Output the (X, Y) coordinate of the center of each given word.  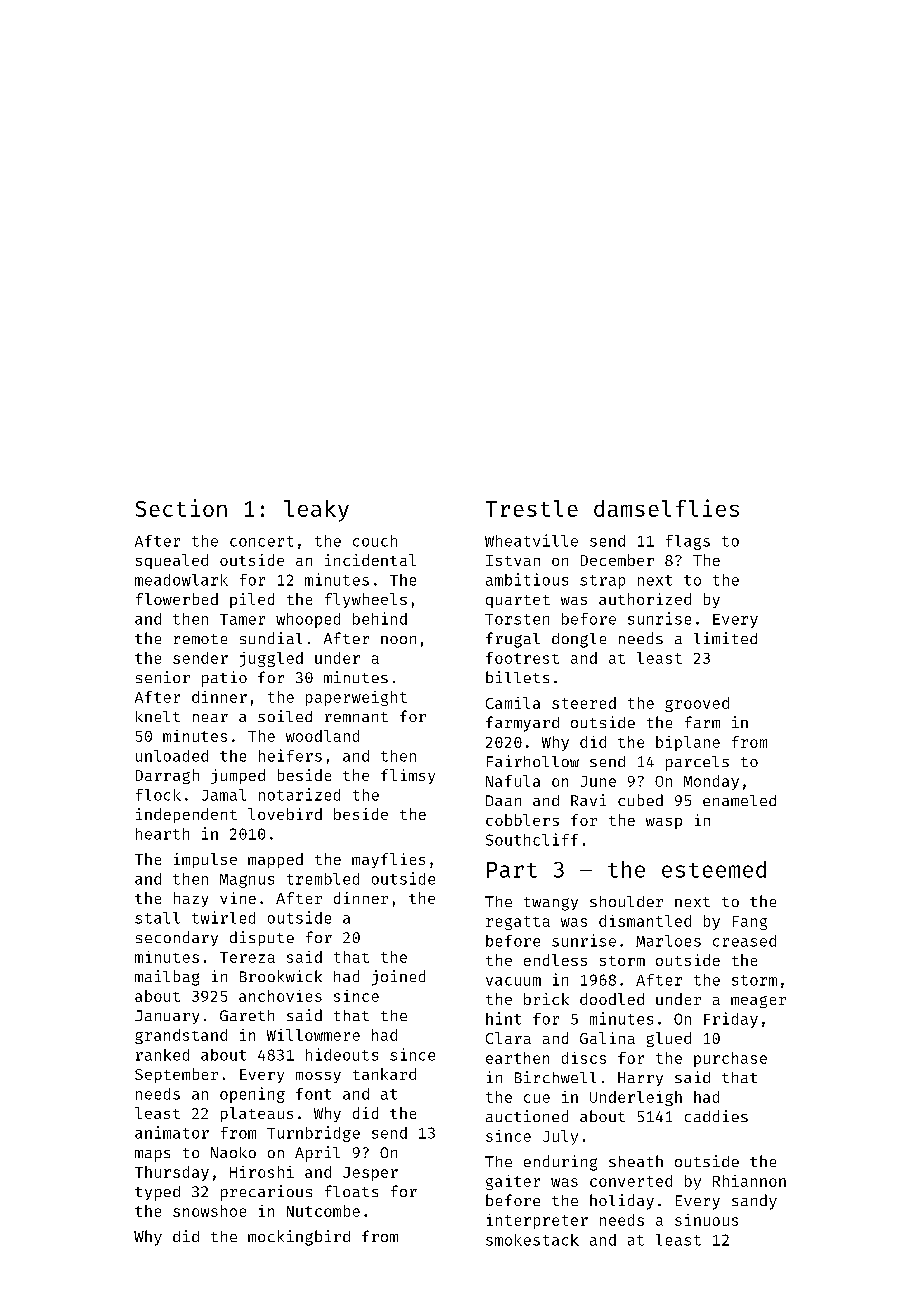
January (167, 1017)
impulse (205, 860)
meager (758, 1002)
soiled (285, 716)
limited (725, 638)
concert (261, 541)
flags (688, 542)
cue (537, 1098)
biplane (688, 743)
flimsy (408, 776)
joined (398, 978)
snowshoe (209, 1211)
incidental (370, 560)
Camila (513, 703)
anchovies (280, 996)
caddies (716, 1116)
